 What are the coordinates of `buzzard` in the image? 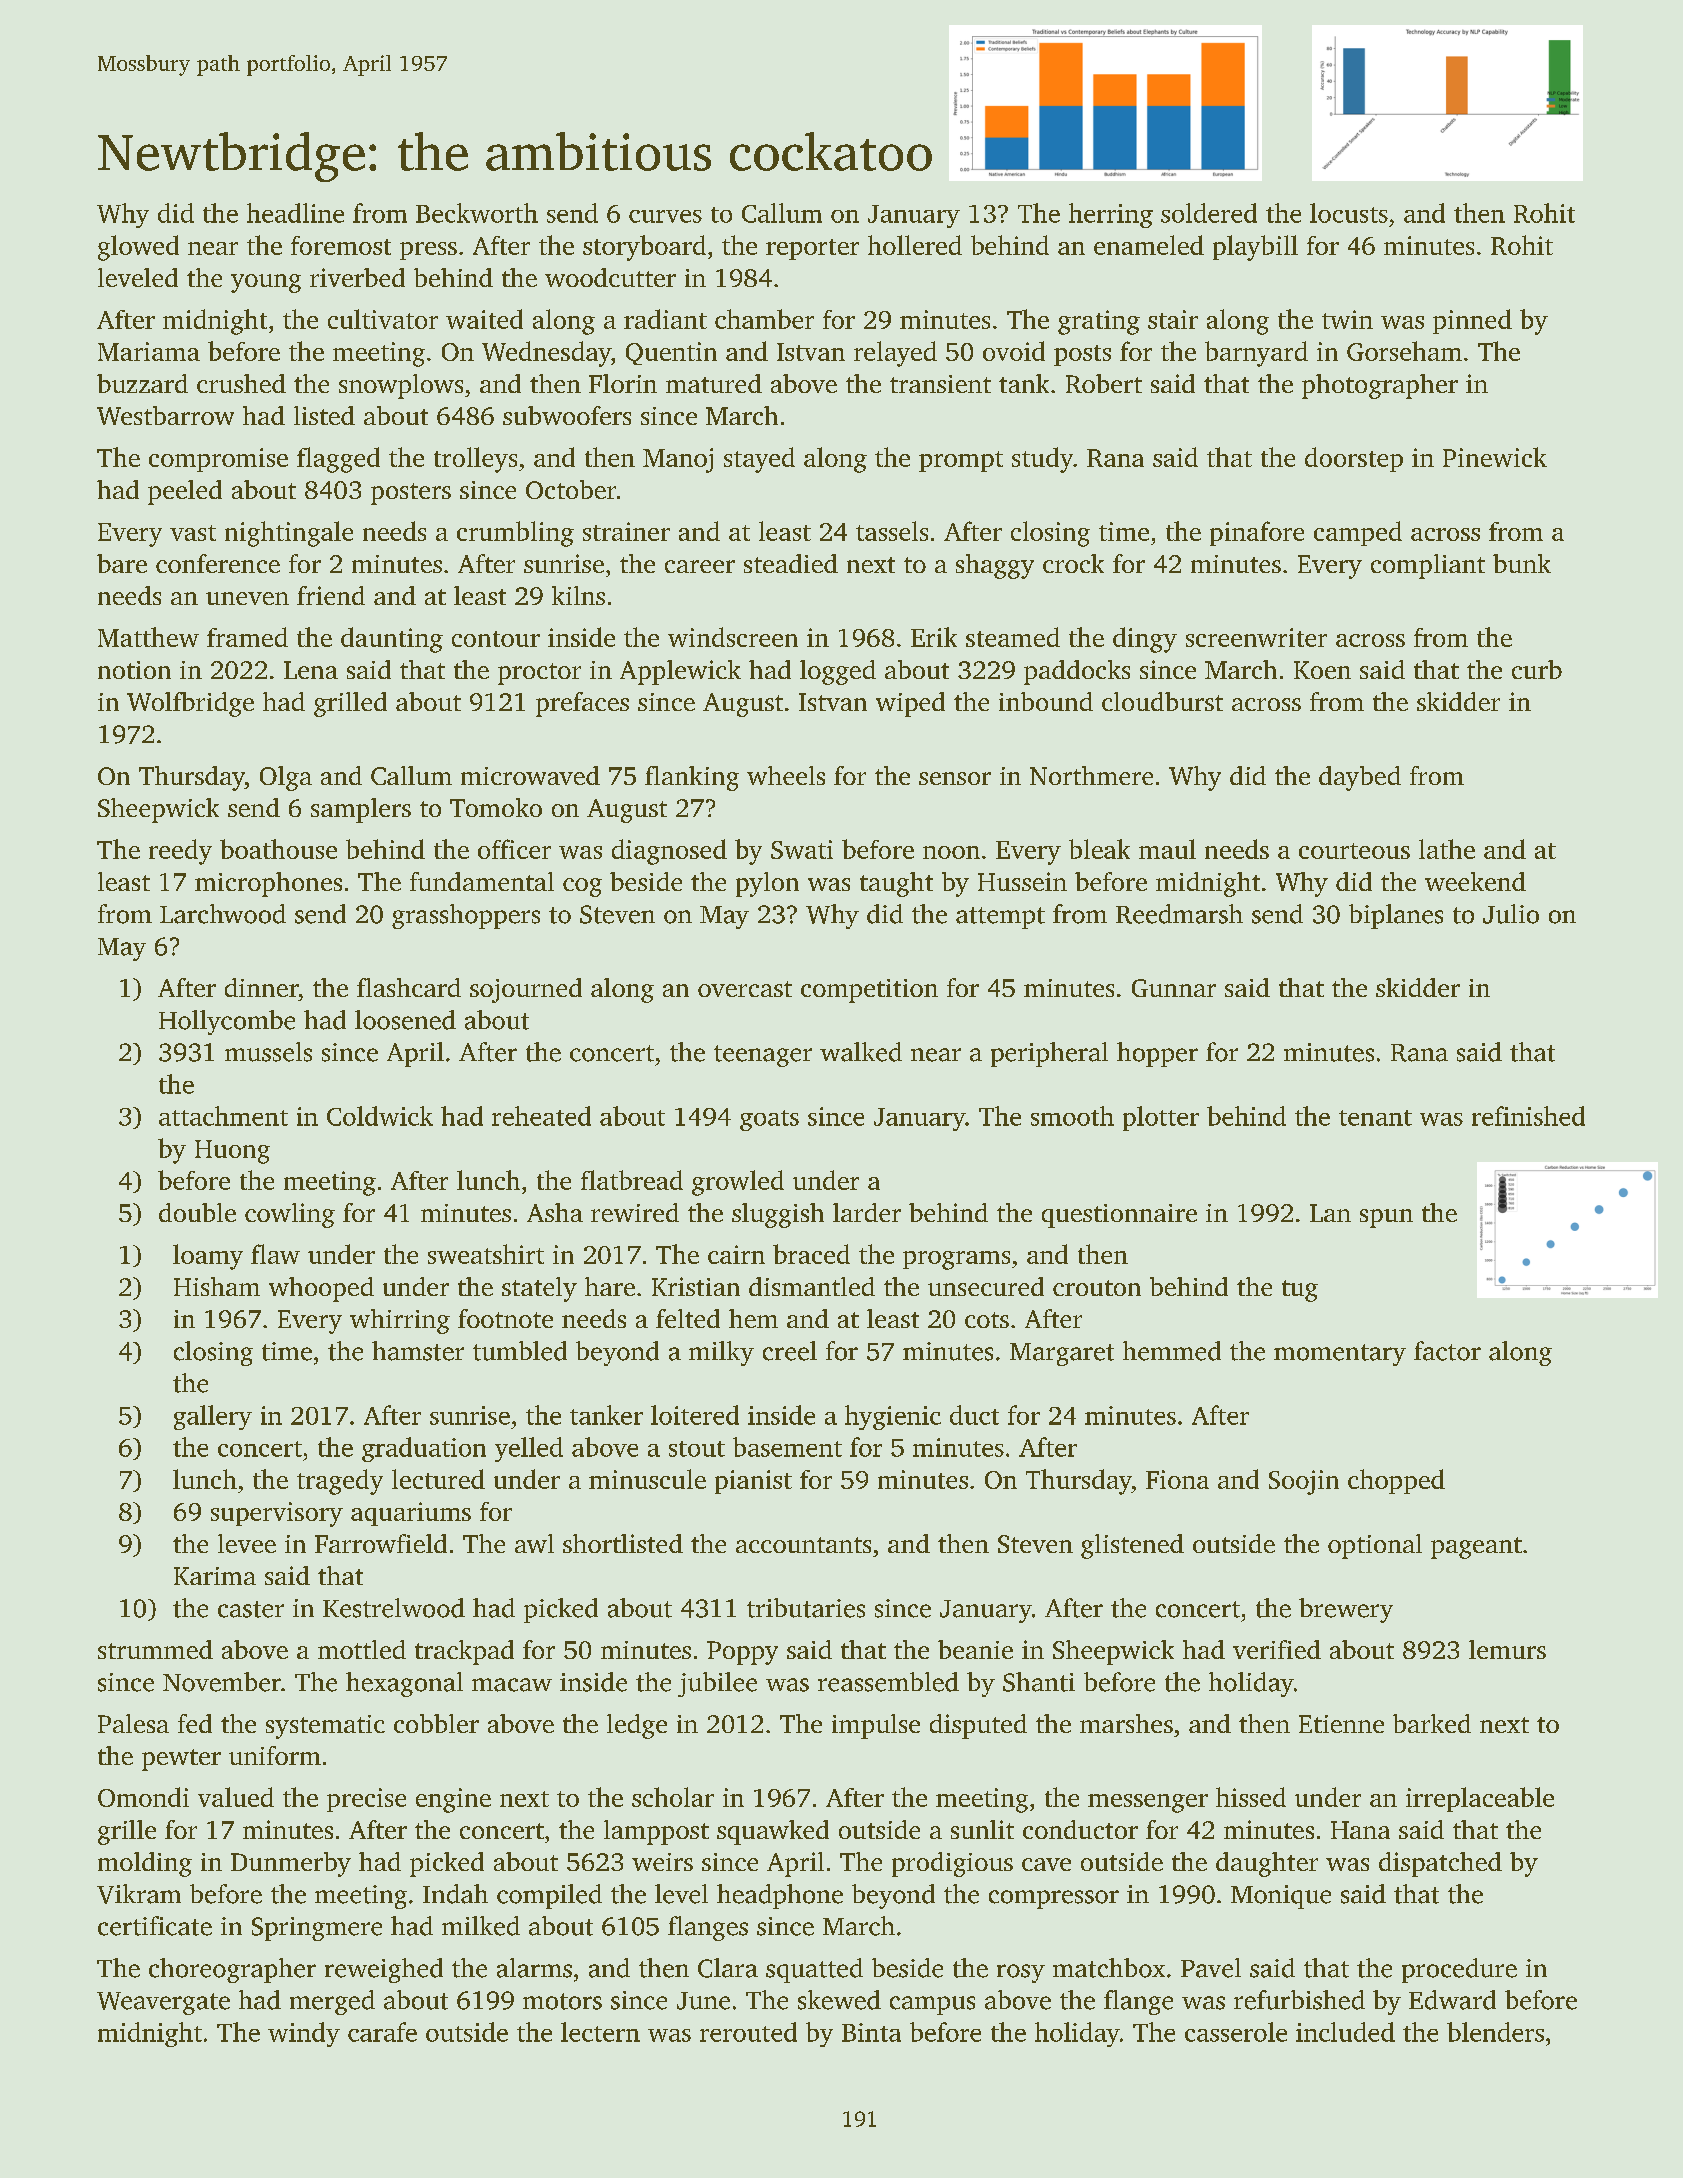 It's located at (142, 383).
